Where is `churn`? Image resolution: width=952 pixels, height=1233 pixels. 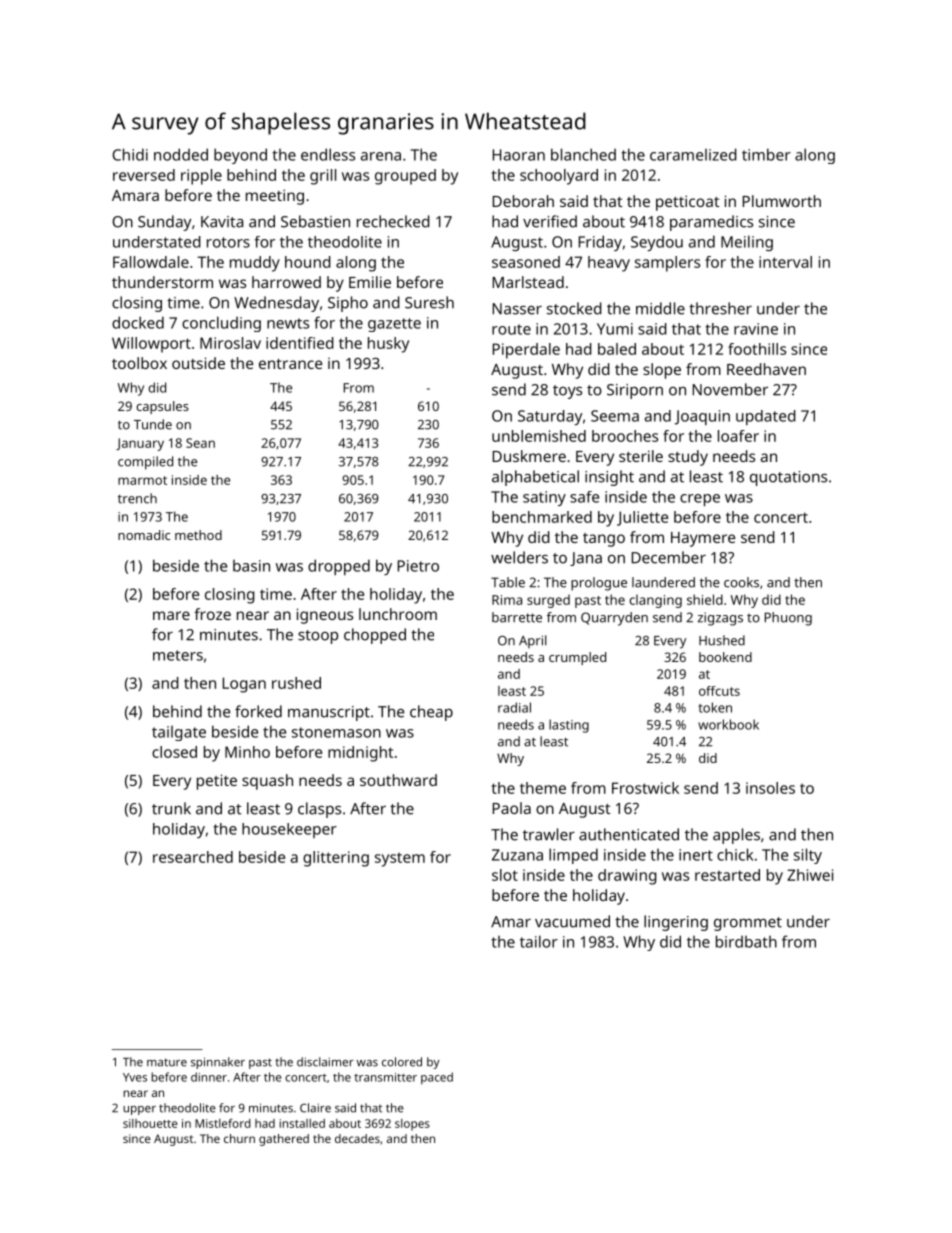
churn is located at coordinates (239, 1138).
